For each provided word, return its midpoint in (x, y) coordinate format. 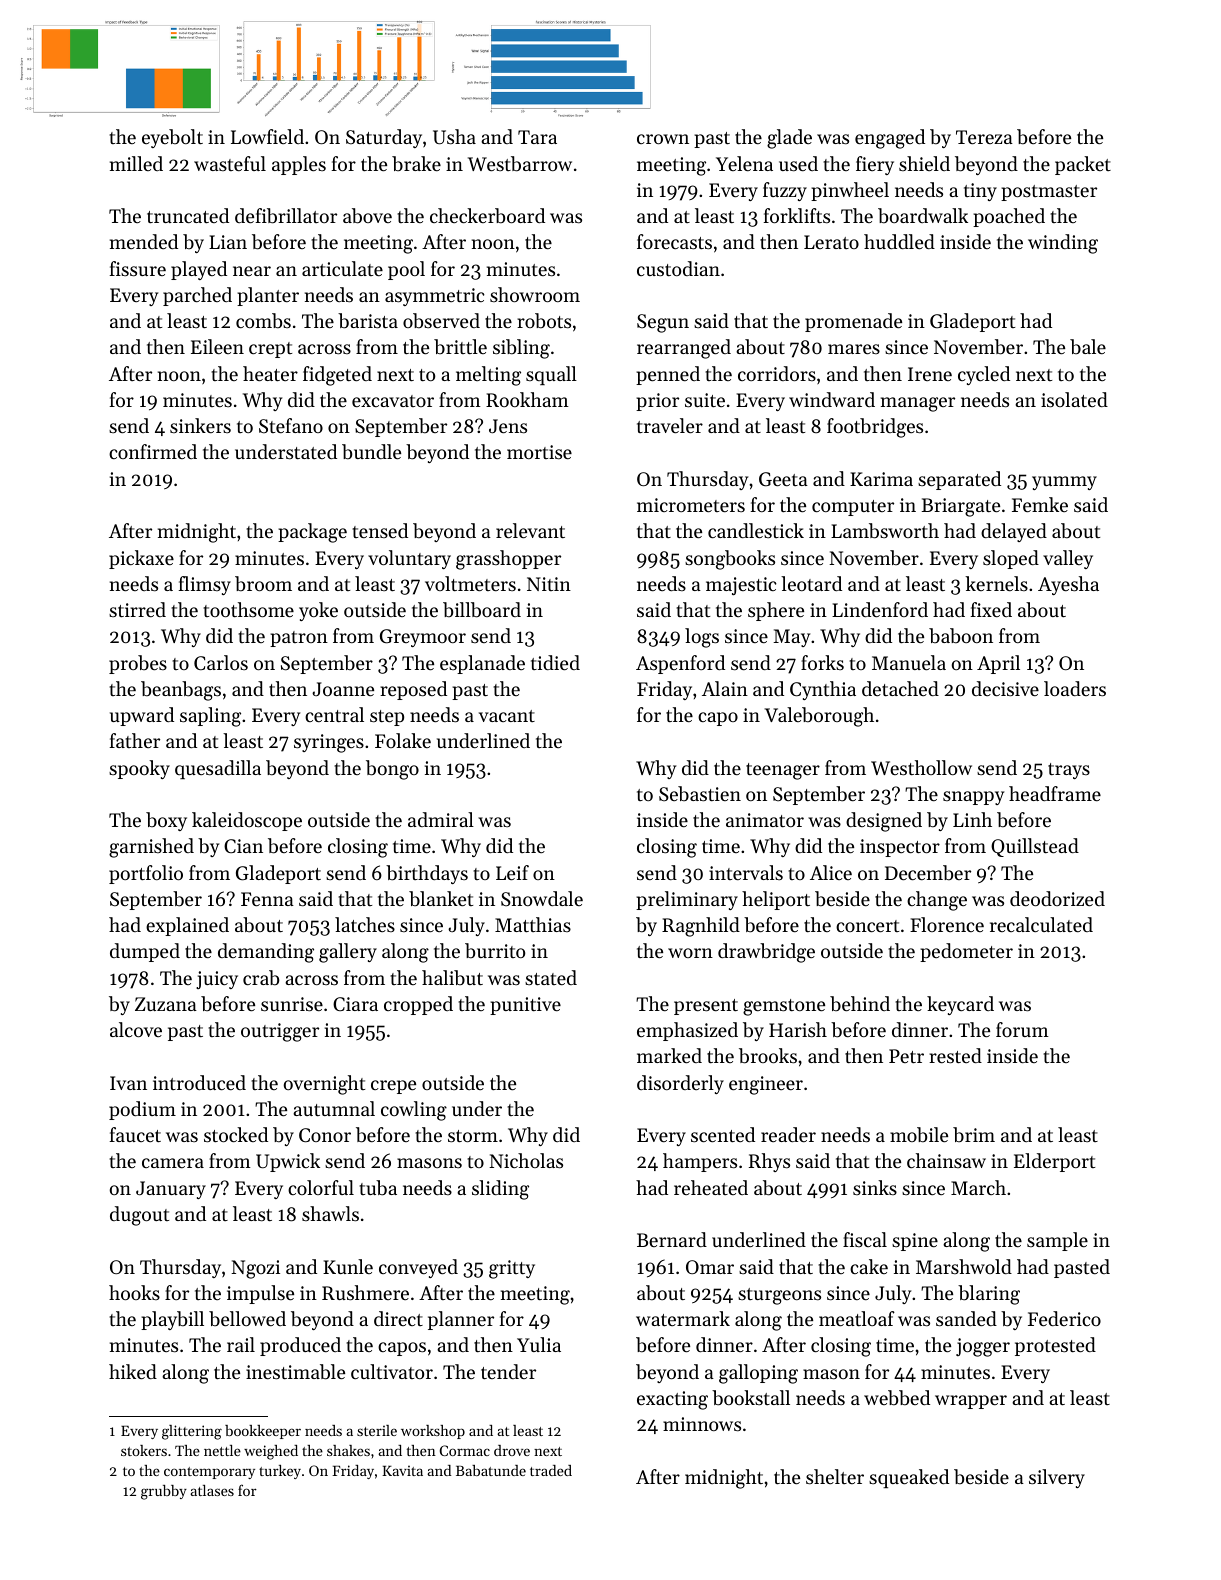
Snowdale (542, 898)
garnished (151, 848)
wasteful (230, 163)
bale (1088, 346)
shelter (835, 1476)
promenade (853, 322)
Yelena (744, 163)
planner (461, 1320)
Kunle (348, 1266)
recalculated (1041, 924)
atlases (212, 1490)
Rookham (527, 399)
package (312, 533)
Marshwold (964, 1266)
